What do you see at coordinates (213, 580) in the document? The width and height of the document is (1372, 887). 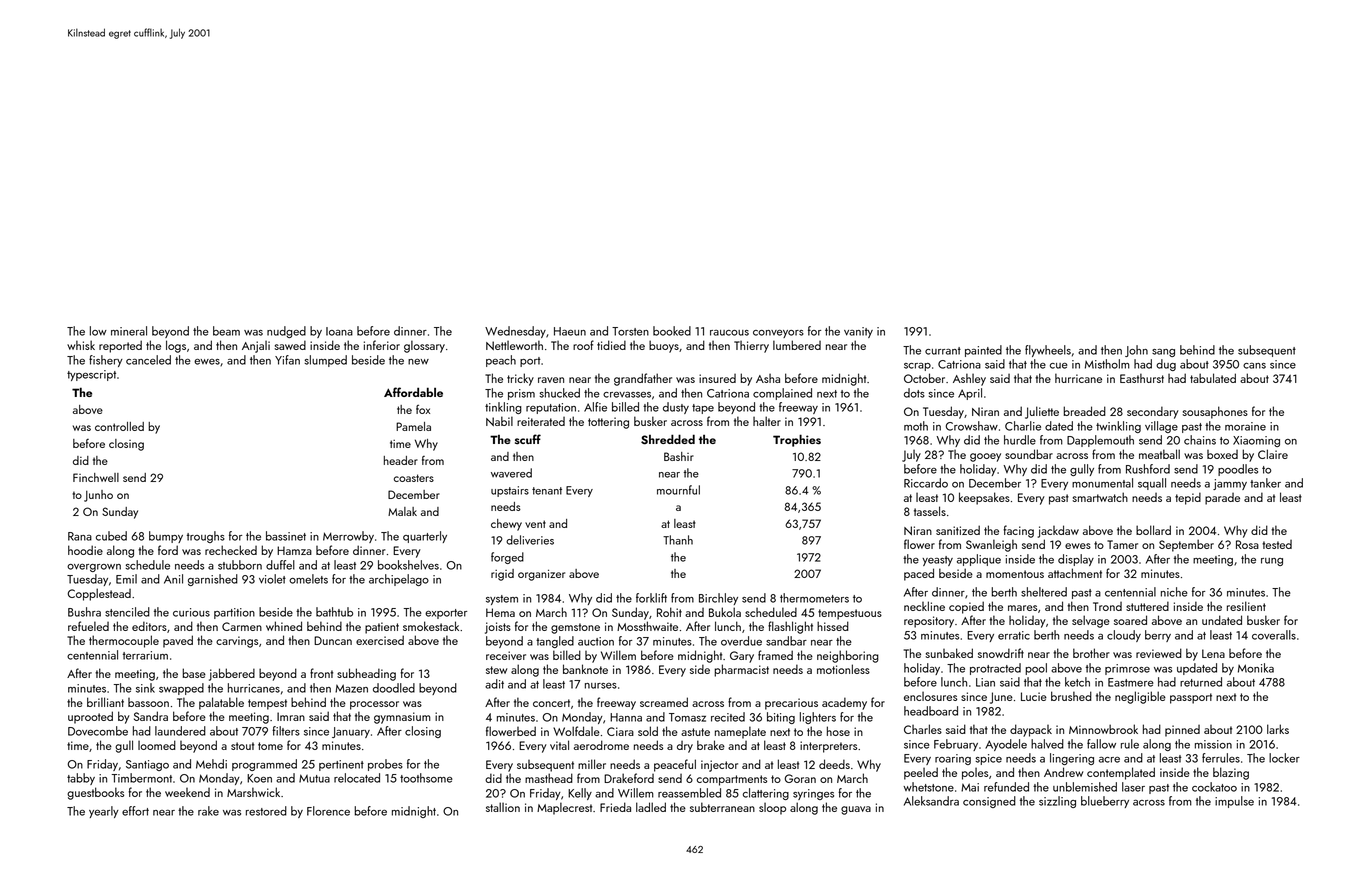 I see `garnished` at bounding box center [213, 580].
